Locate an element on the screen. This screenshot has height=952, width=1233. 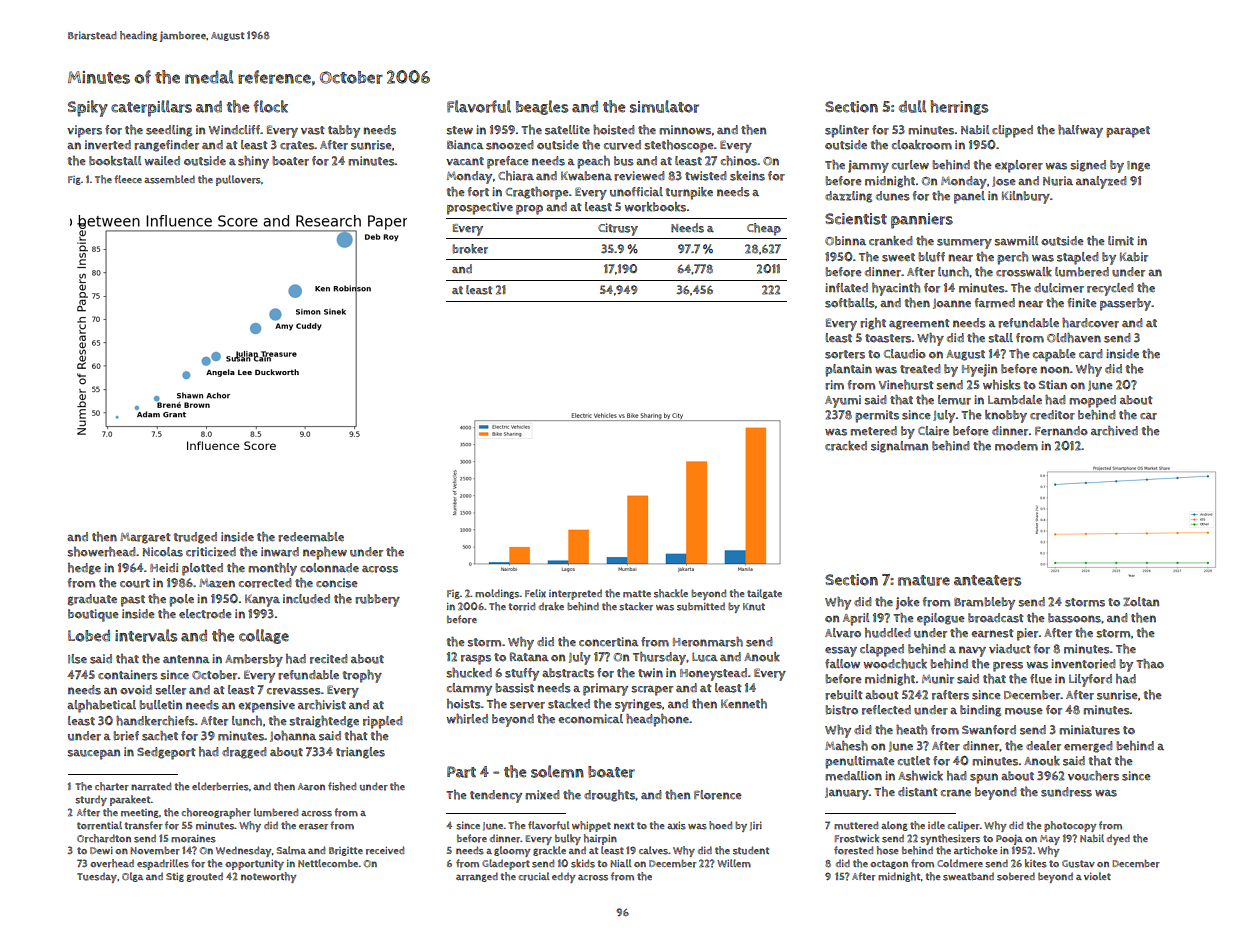
flock is located at coordinates (270, 106).
